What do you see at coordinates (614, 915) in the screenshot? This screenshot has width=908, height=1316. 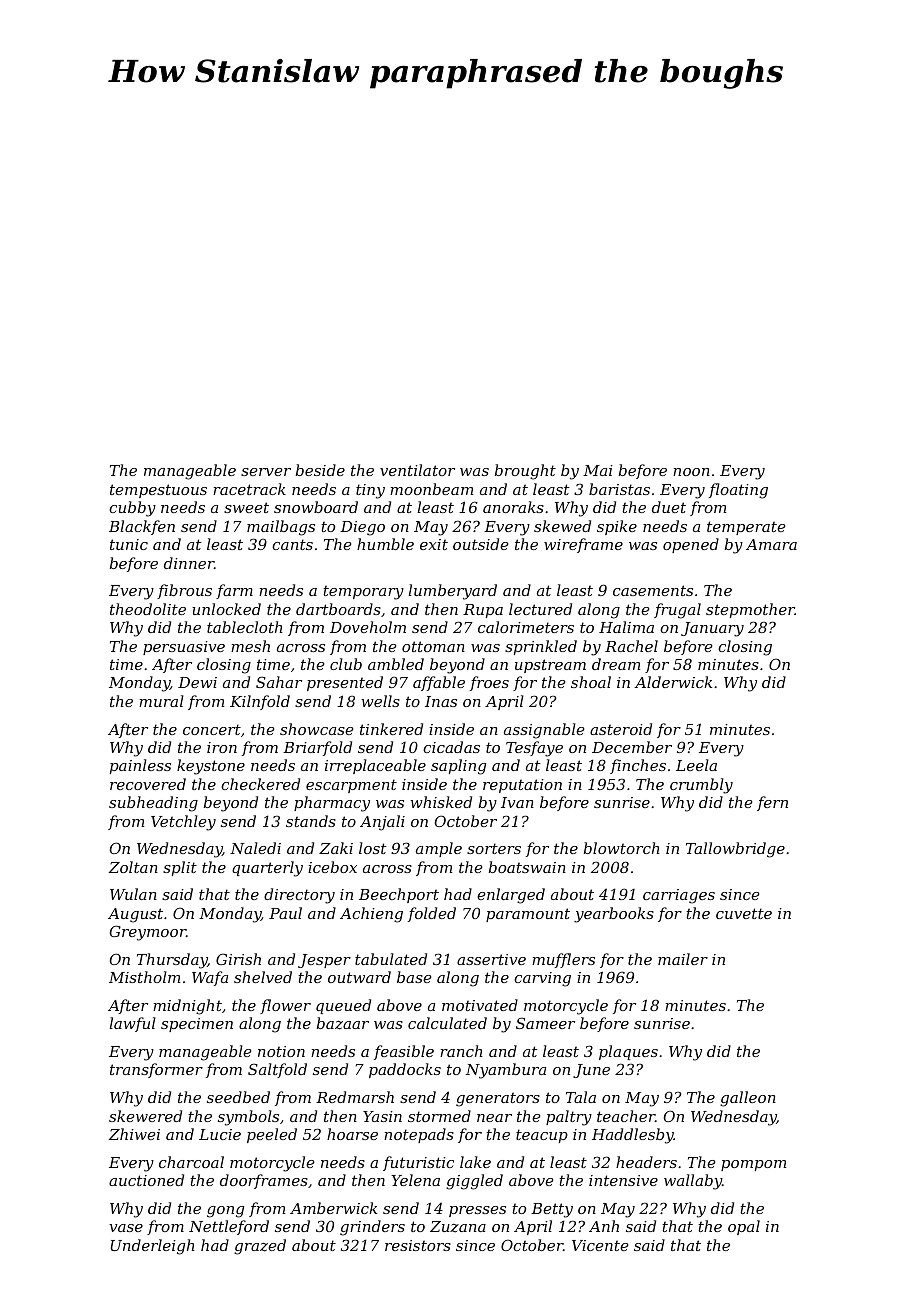 I see `yearbooks` at bounding box center [614, 915].
